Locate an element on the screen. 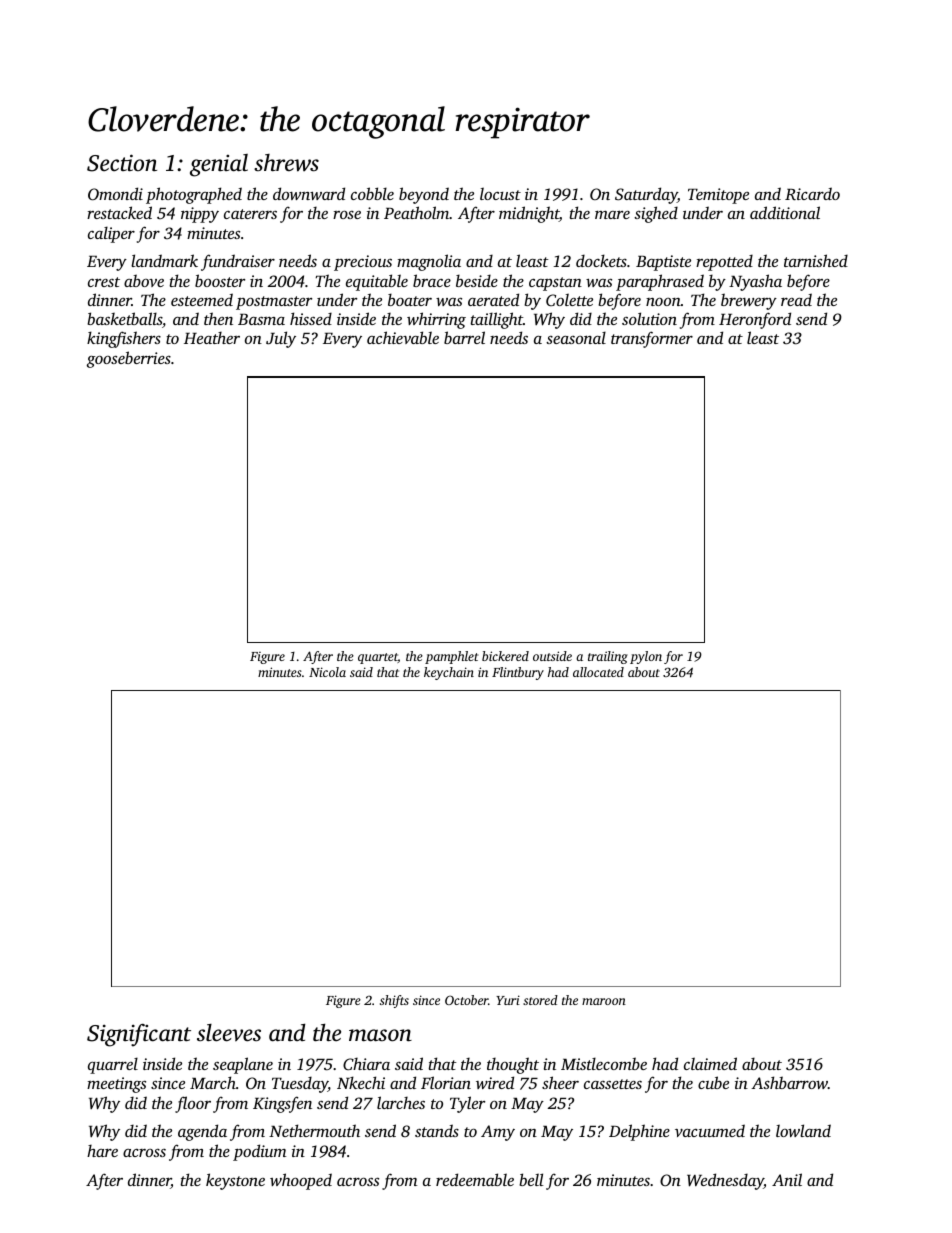  brace is located at coordinates (432, 280).
